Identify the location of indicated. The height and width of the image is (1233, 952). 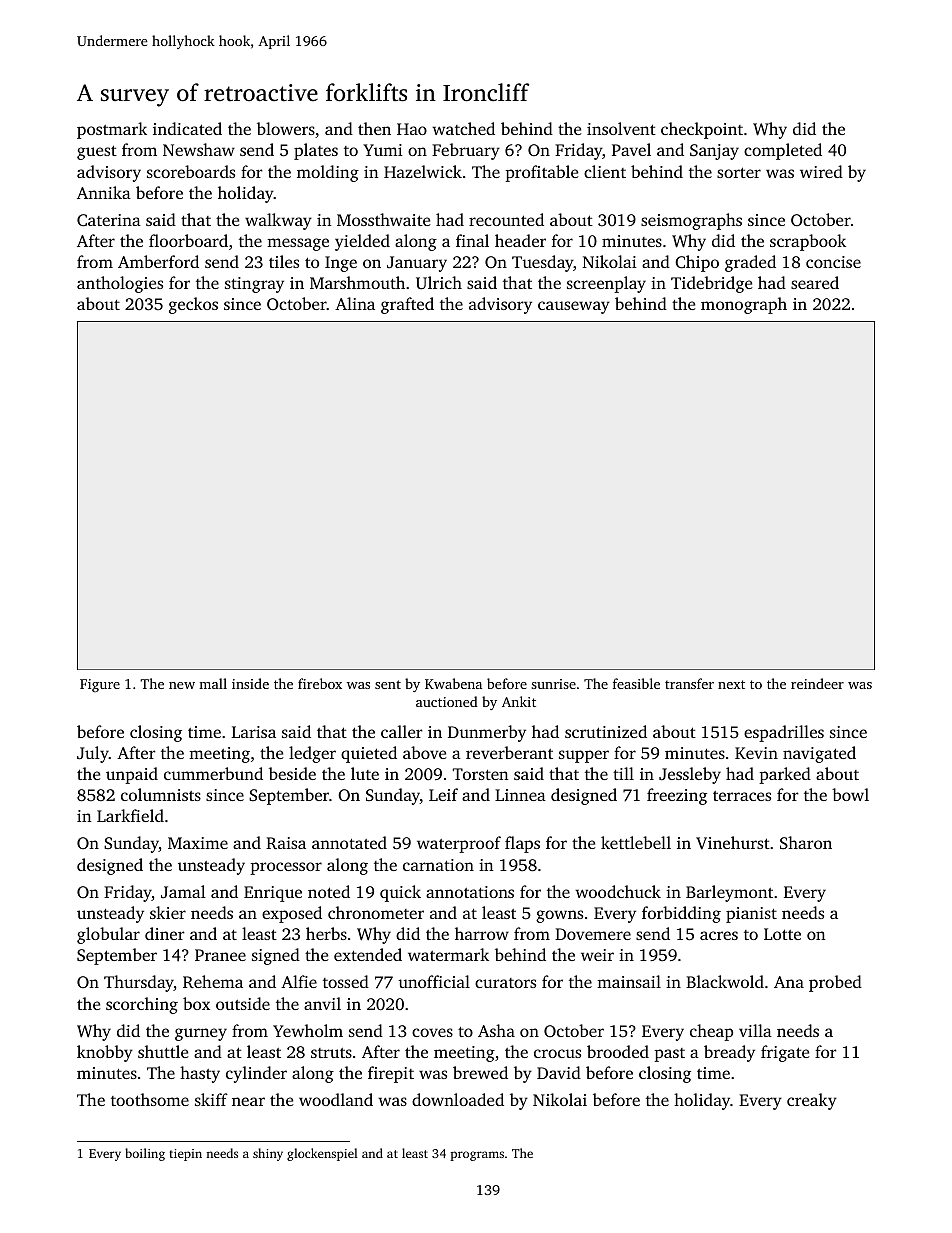
(187, 128).
